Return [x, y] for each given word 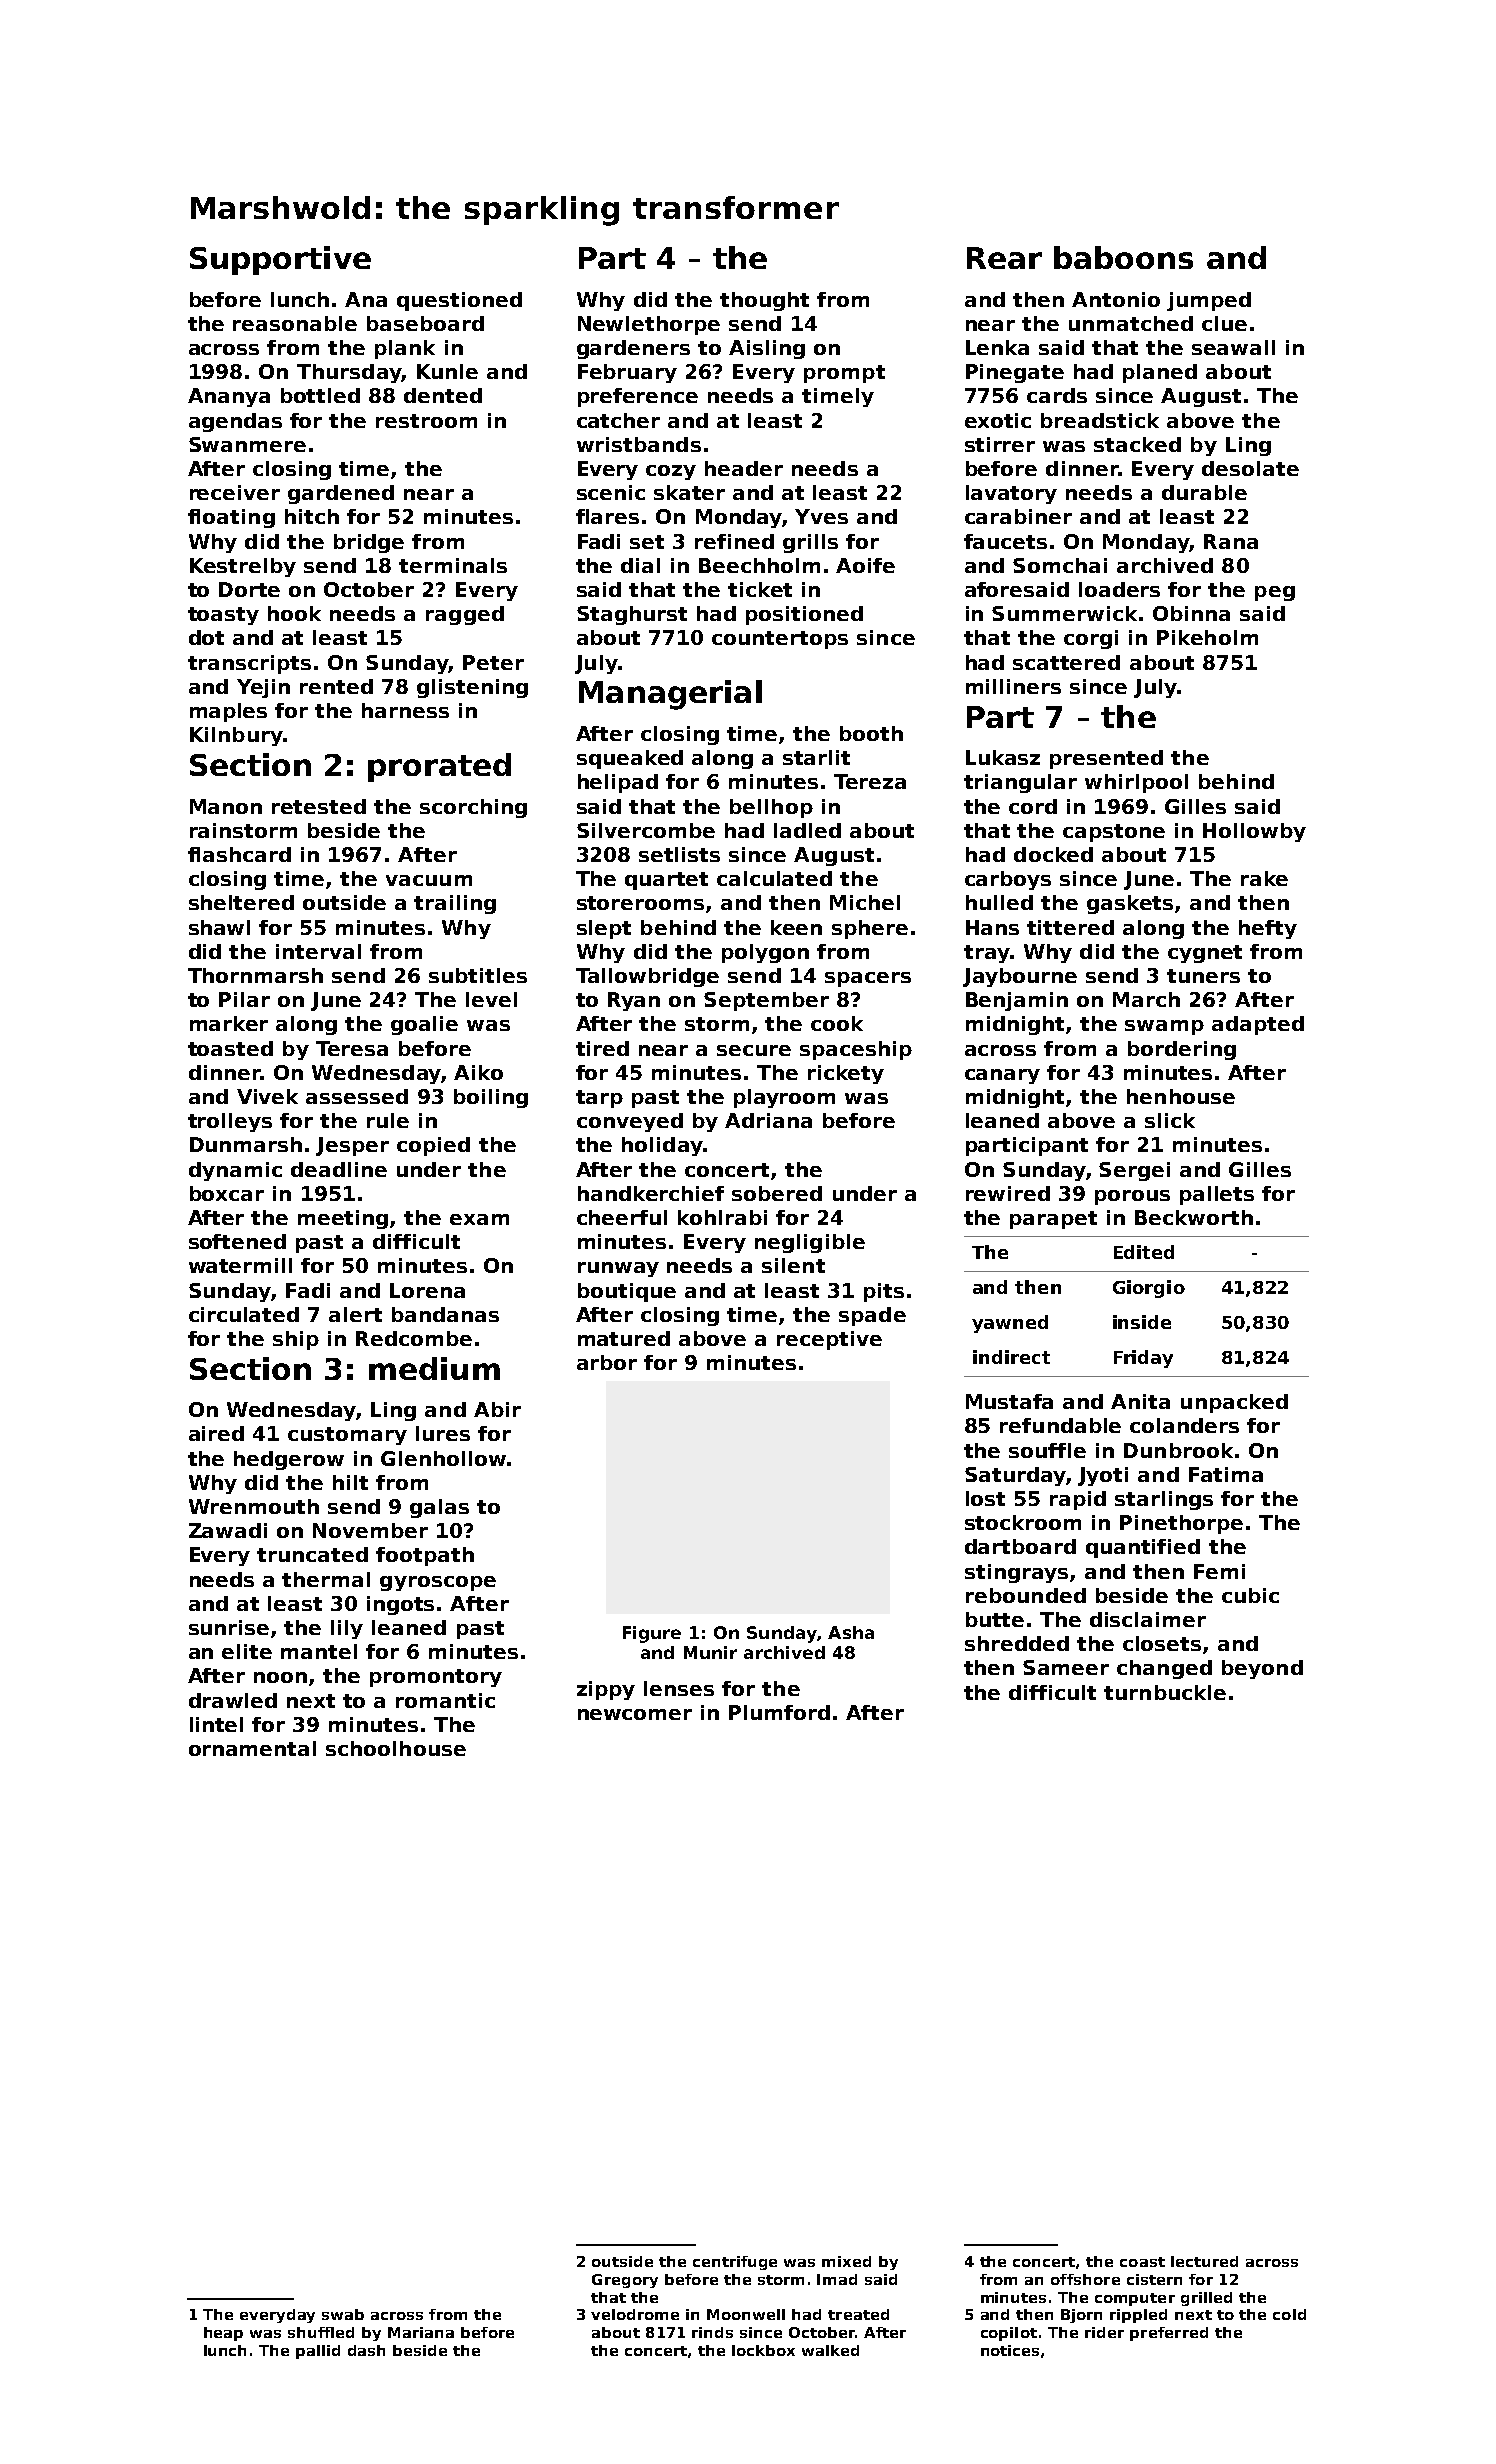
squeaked [630, 759]
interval [318, 951]
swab [343, 2314]
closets [1162, 1643]
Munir [710, 1652]
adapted [1258, 1025]
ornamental [252, 1748]
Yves [821, 516]
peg [1275, 593]
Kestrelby [243, 567]
